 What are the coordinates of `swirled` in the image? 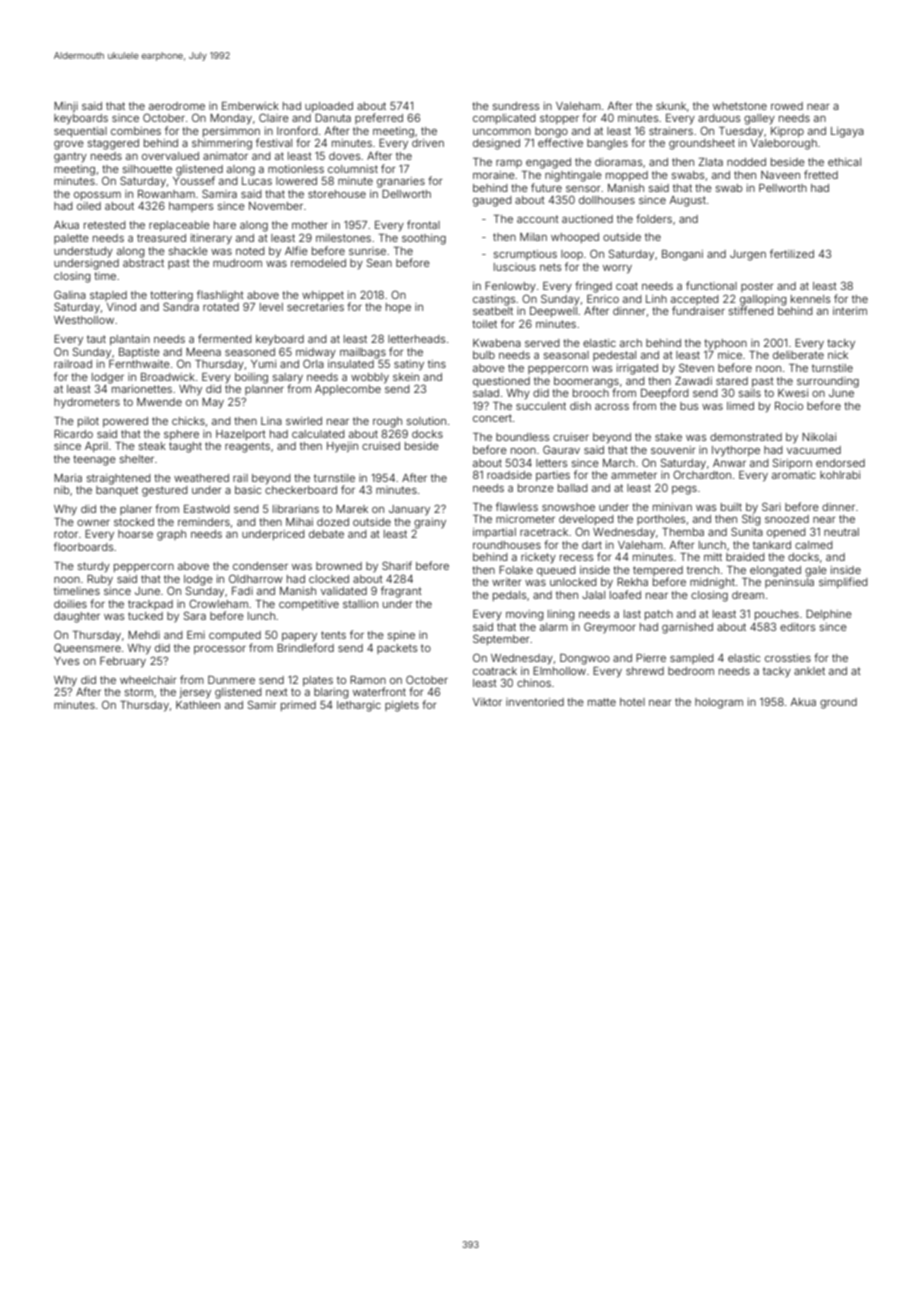 It's located at (304, 421).
